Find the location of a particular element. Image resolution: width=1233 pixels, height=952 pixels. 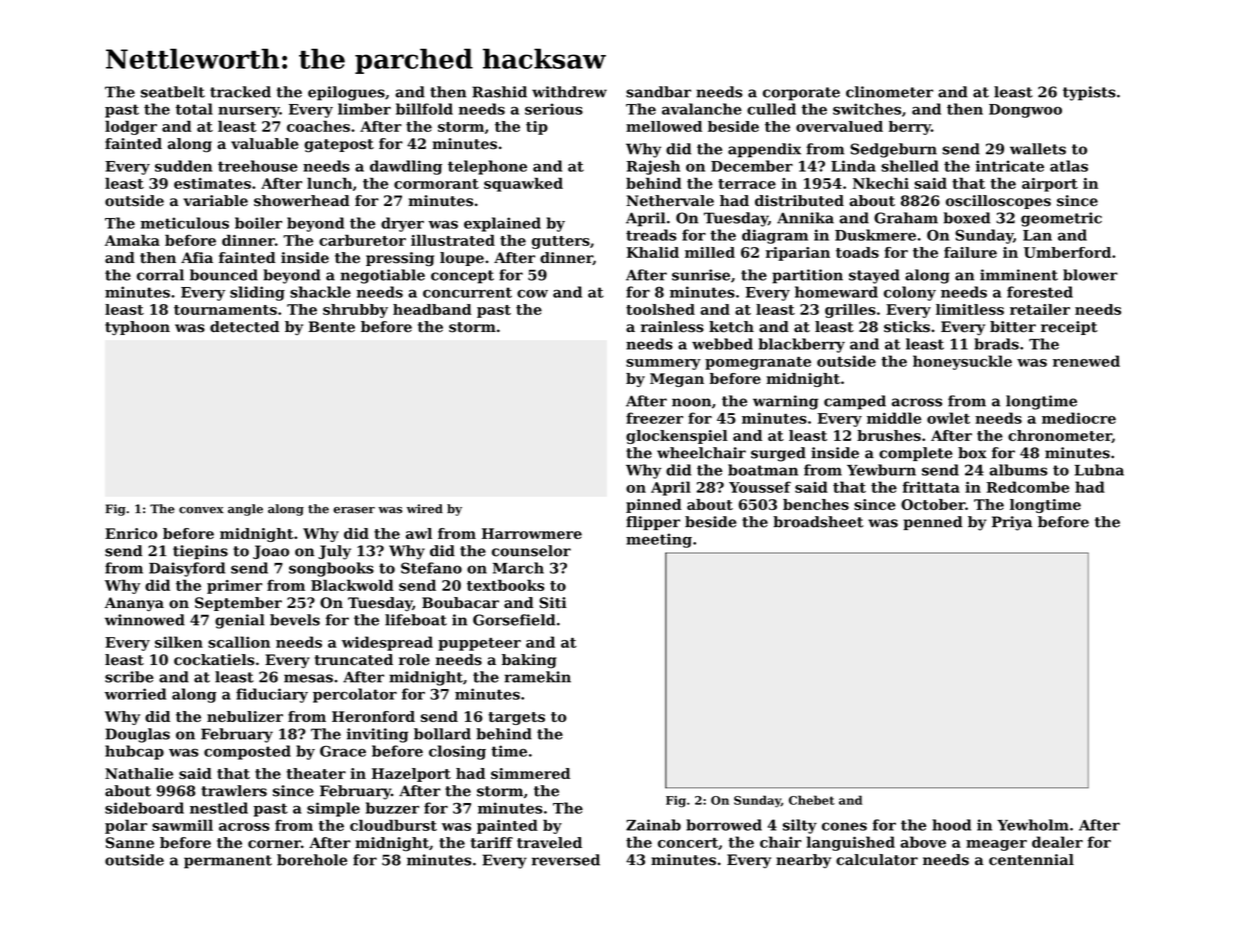

tip is located at coordinates (537, 128).
